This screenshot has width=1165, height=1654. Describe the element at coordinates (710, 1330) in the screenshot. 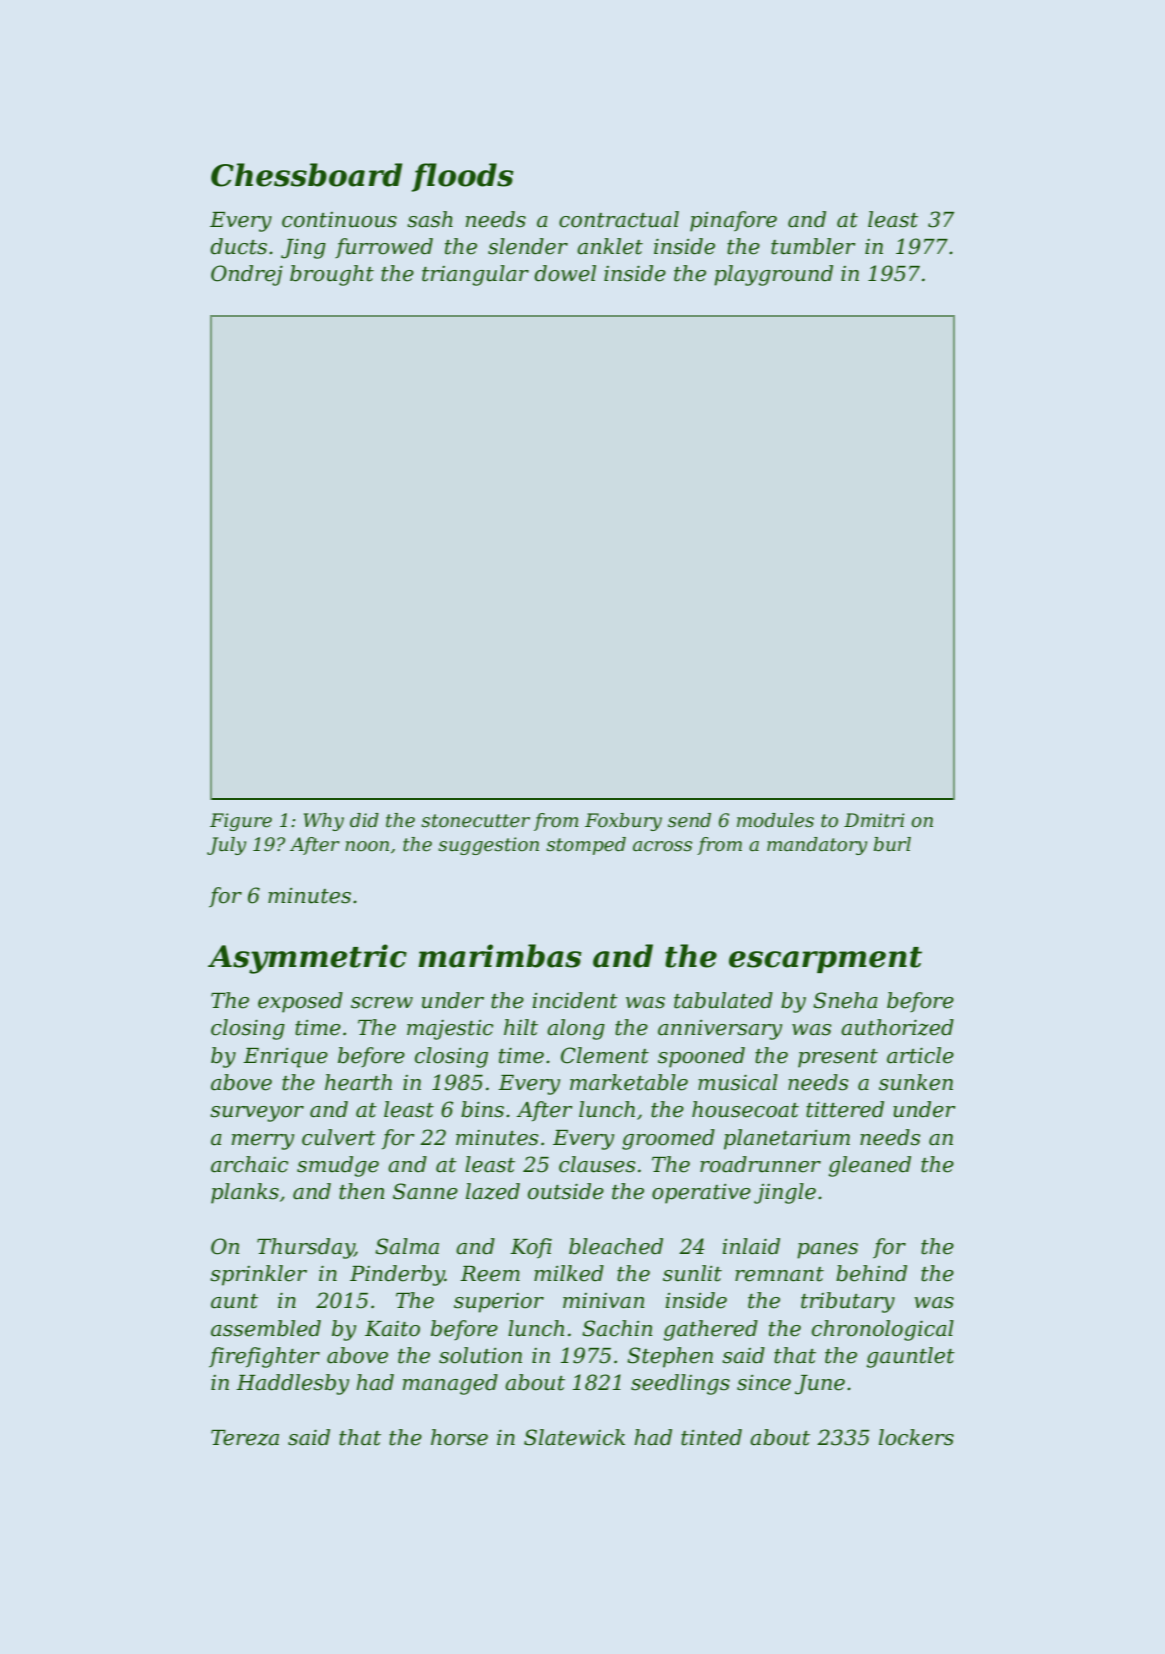

I see `gathered` at that location.
